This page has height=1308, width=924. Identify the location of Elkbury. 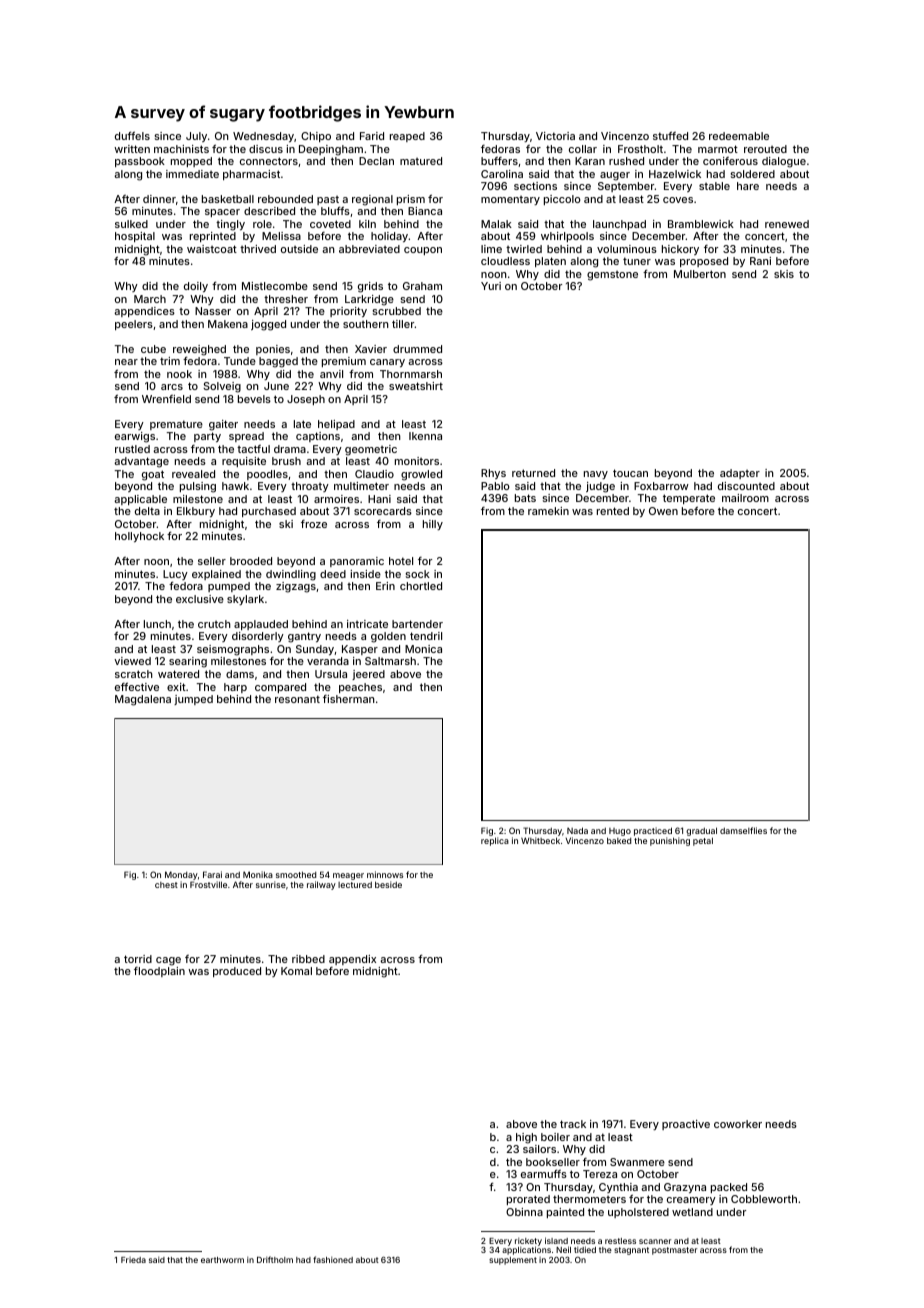
(196, 512).
